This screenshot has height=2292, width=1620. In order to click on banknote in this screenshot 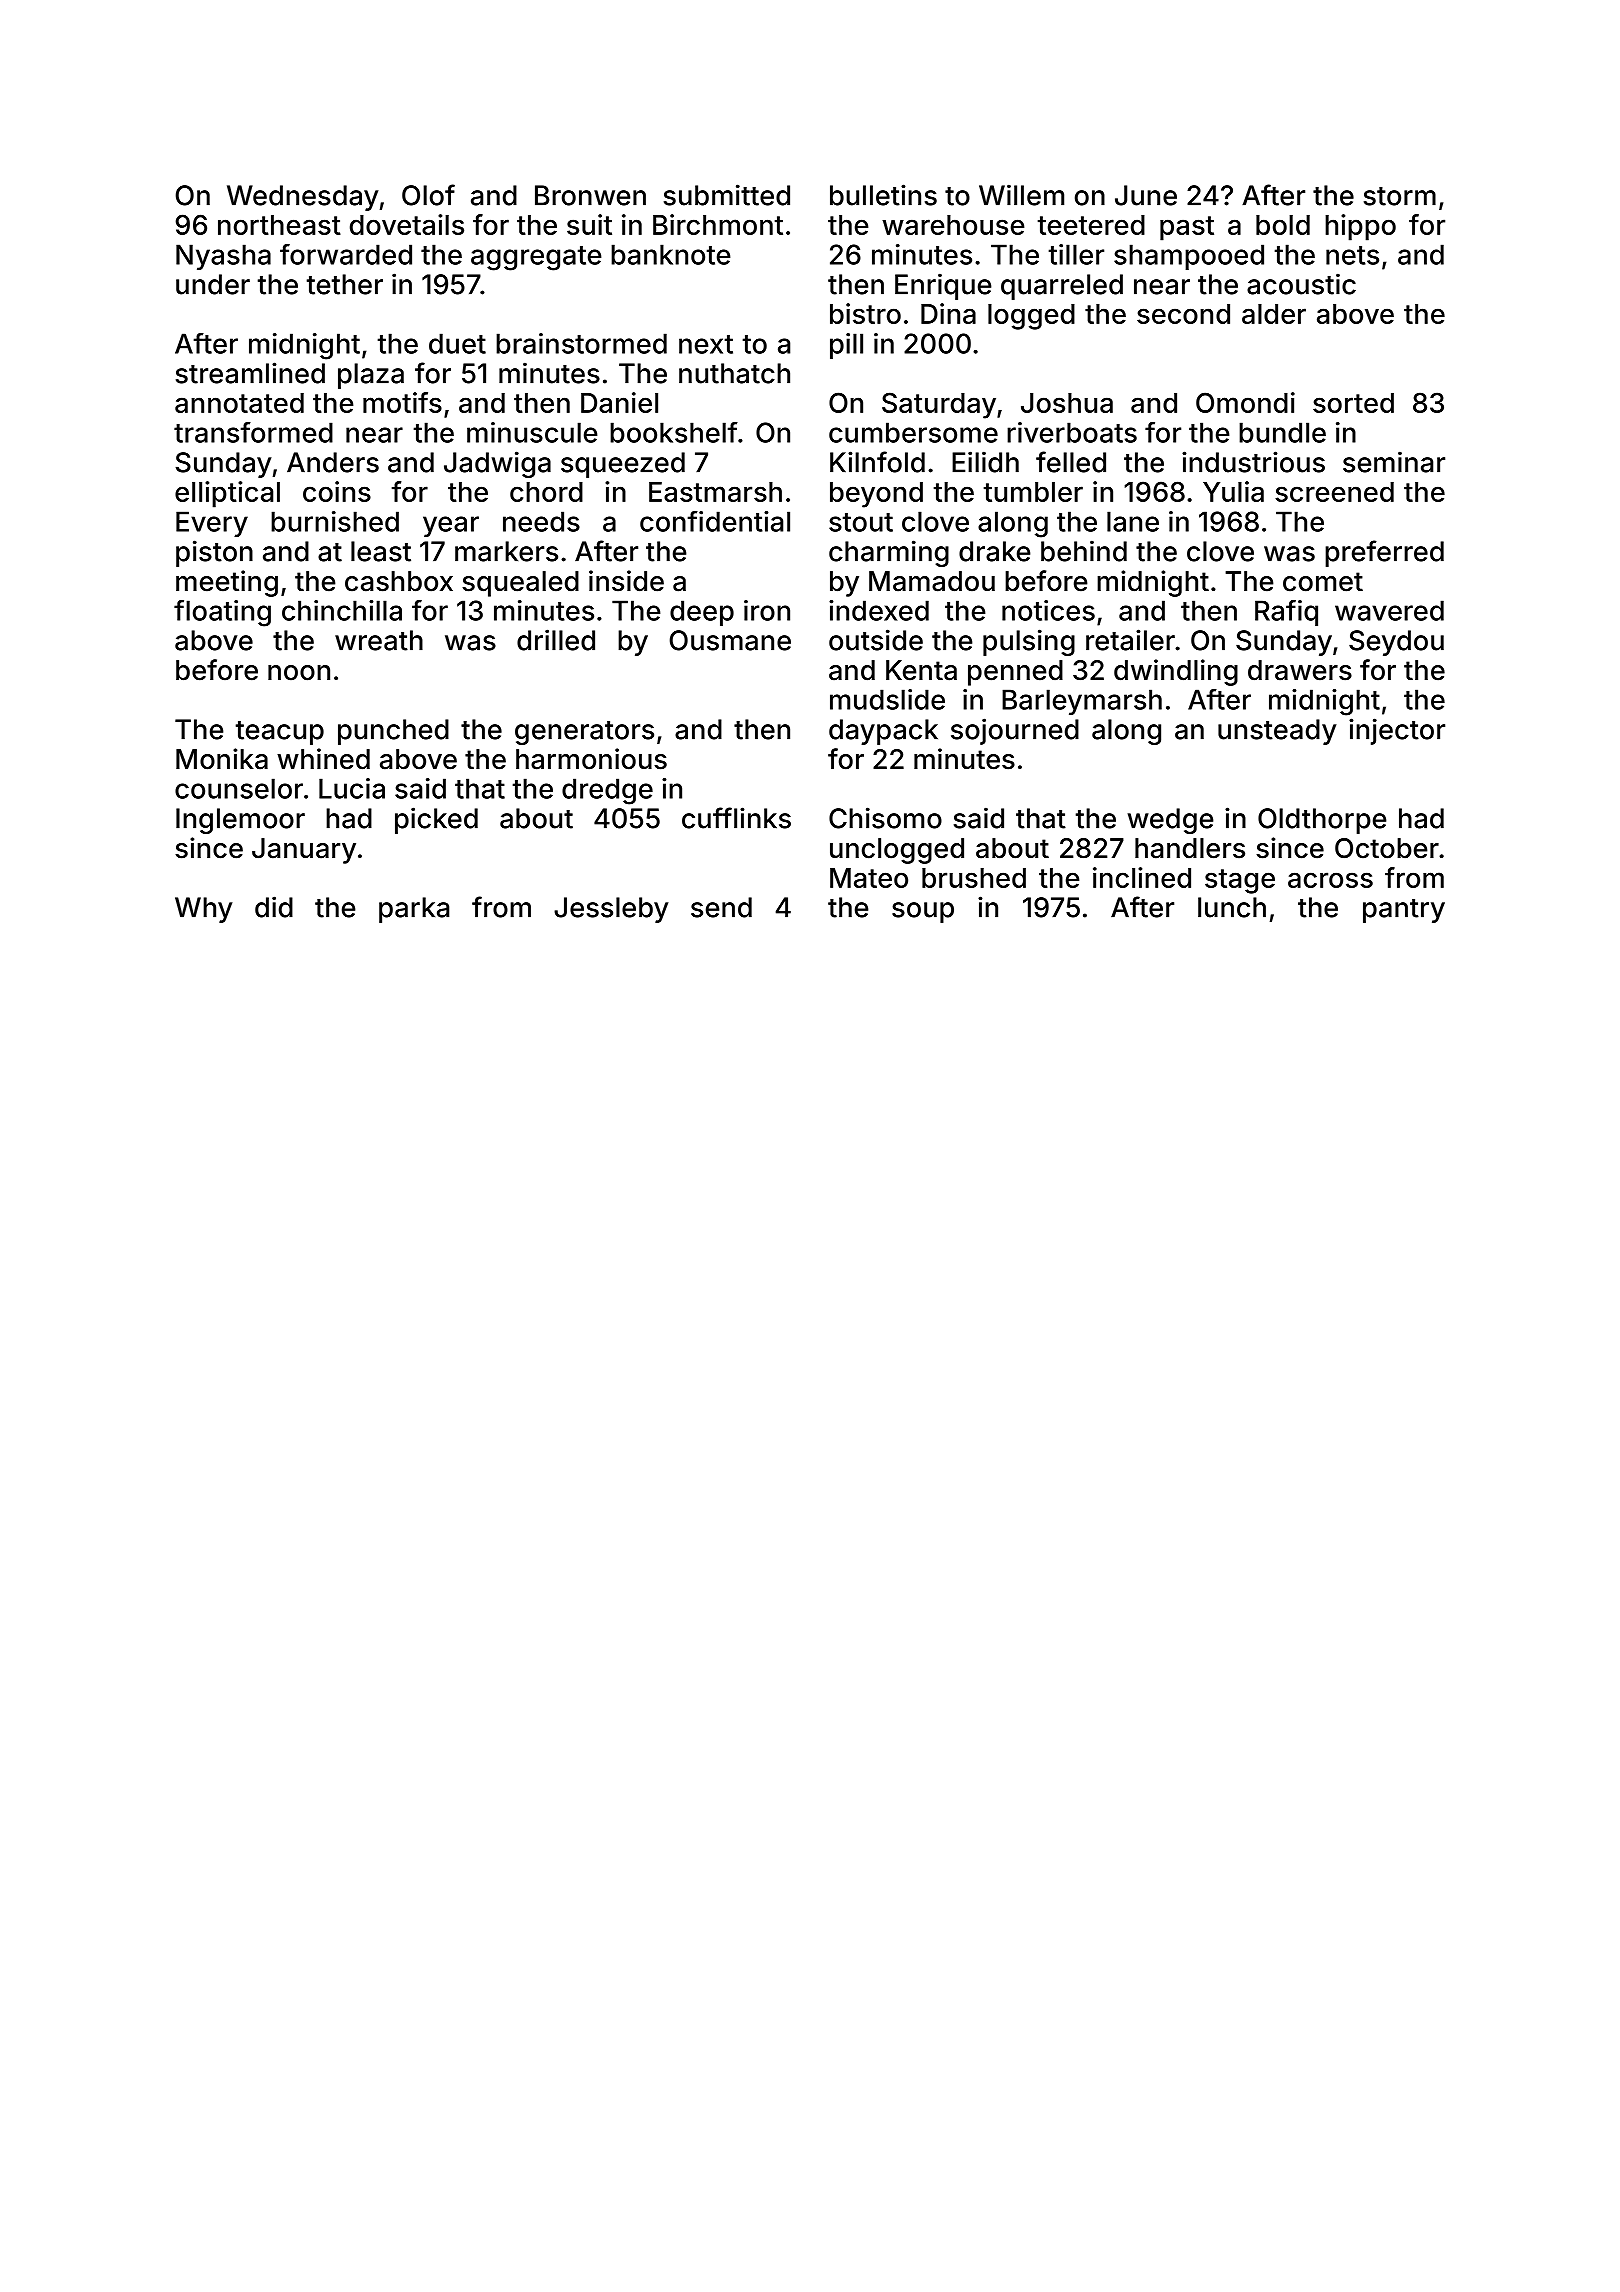, I will do `click(670, 254)`.
